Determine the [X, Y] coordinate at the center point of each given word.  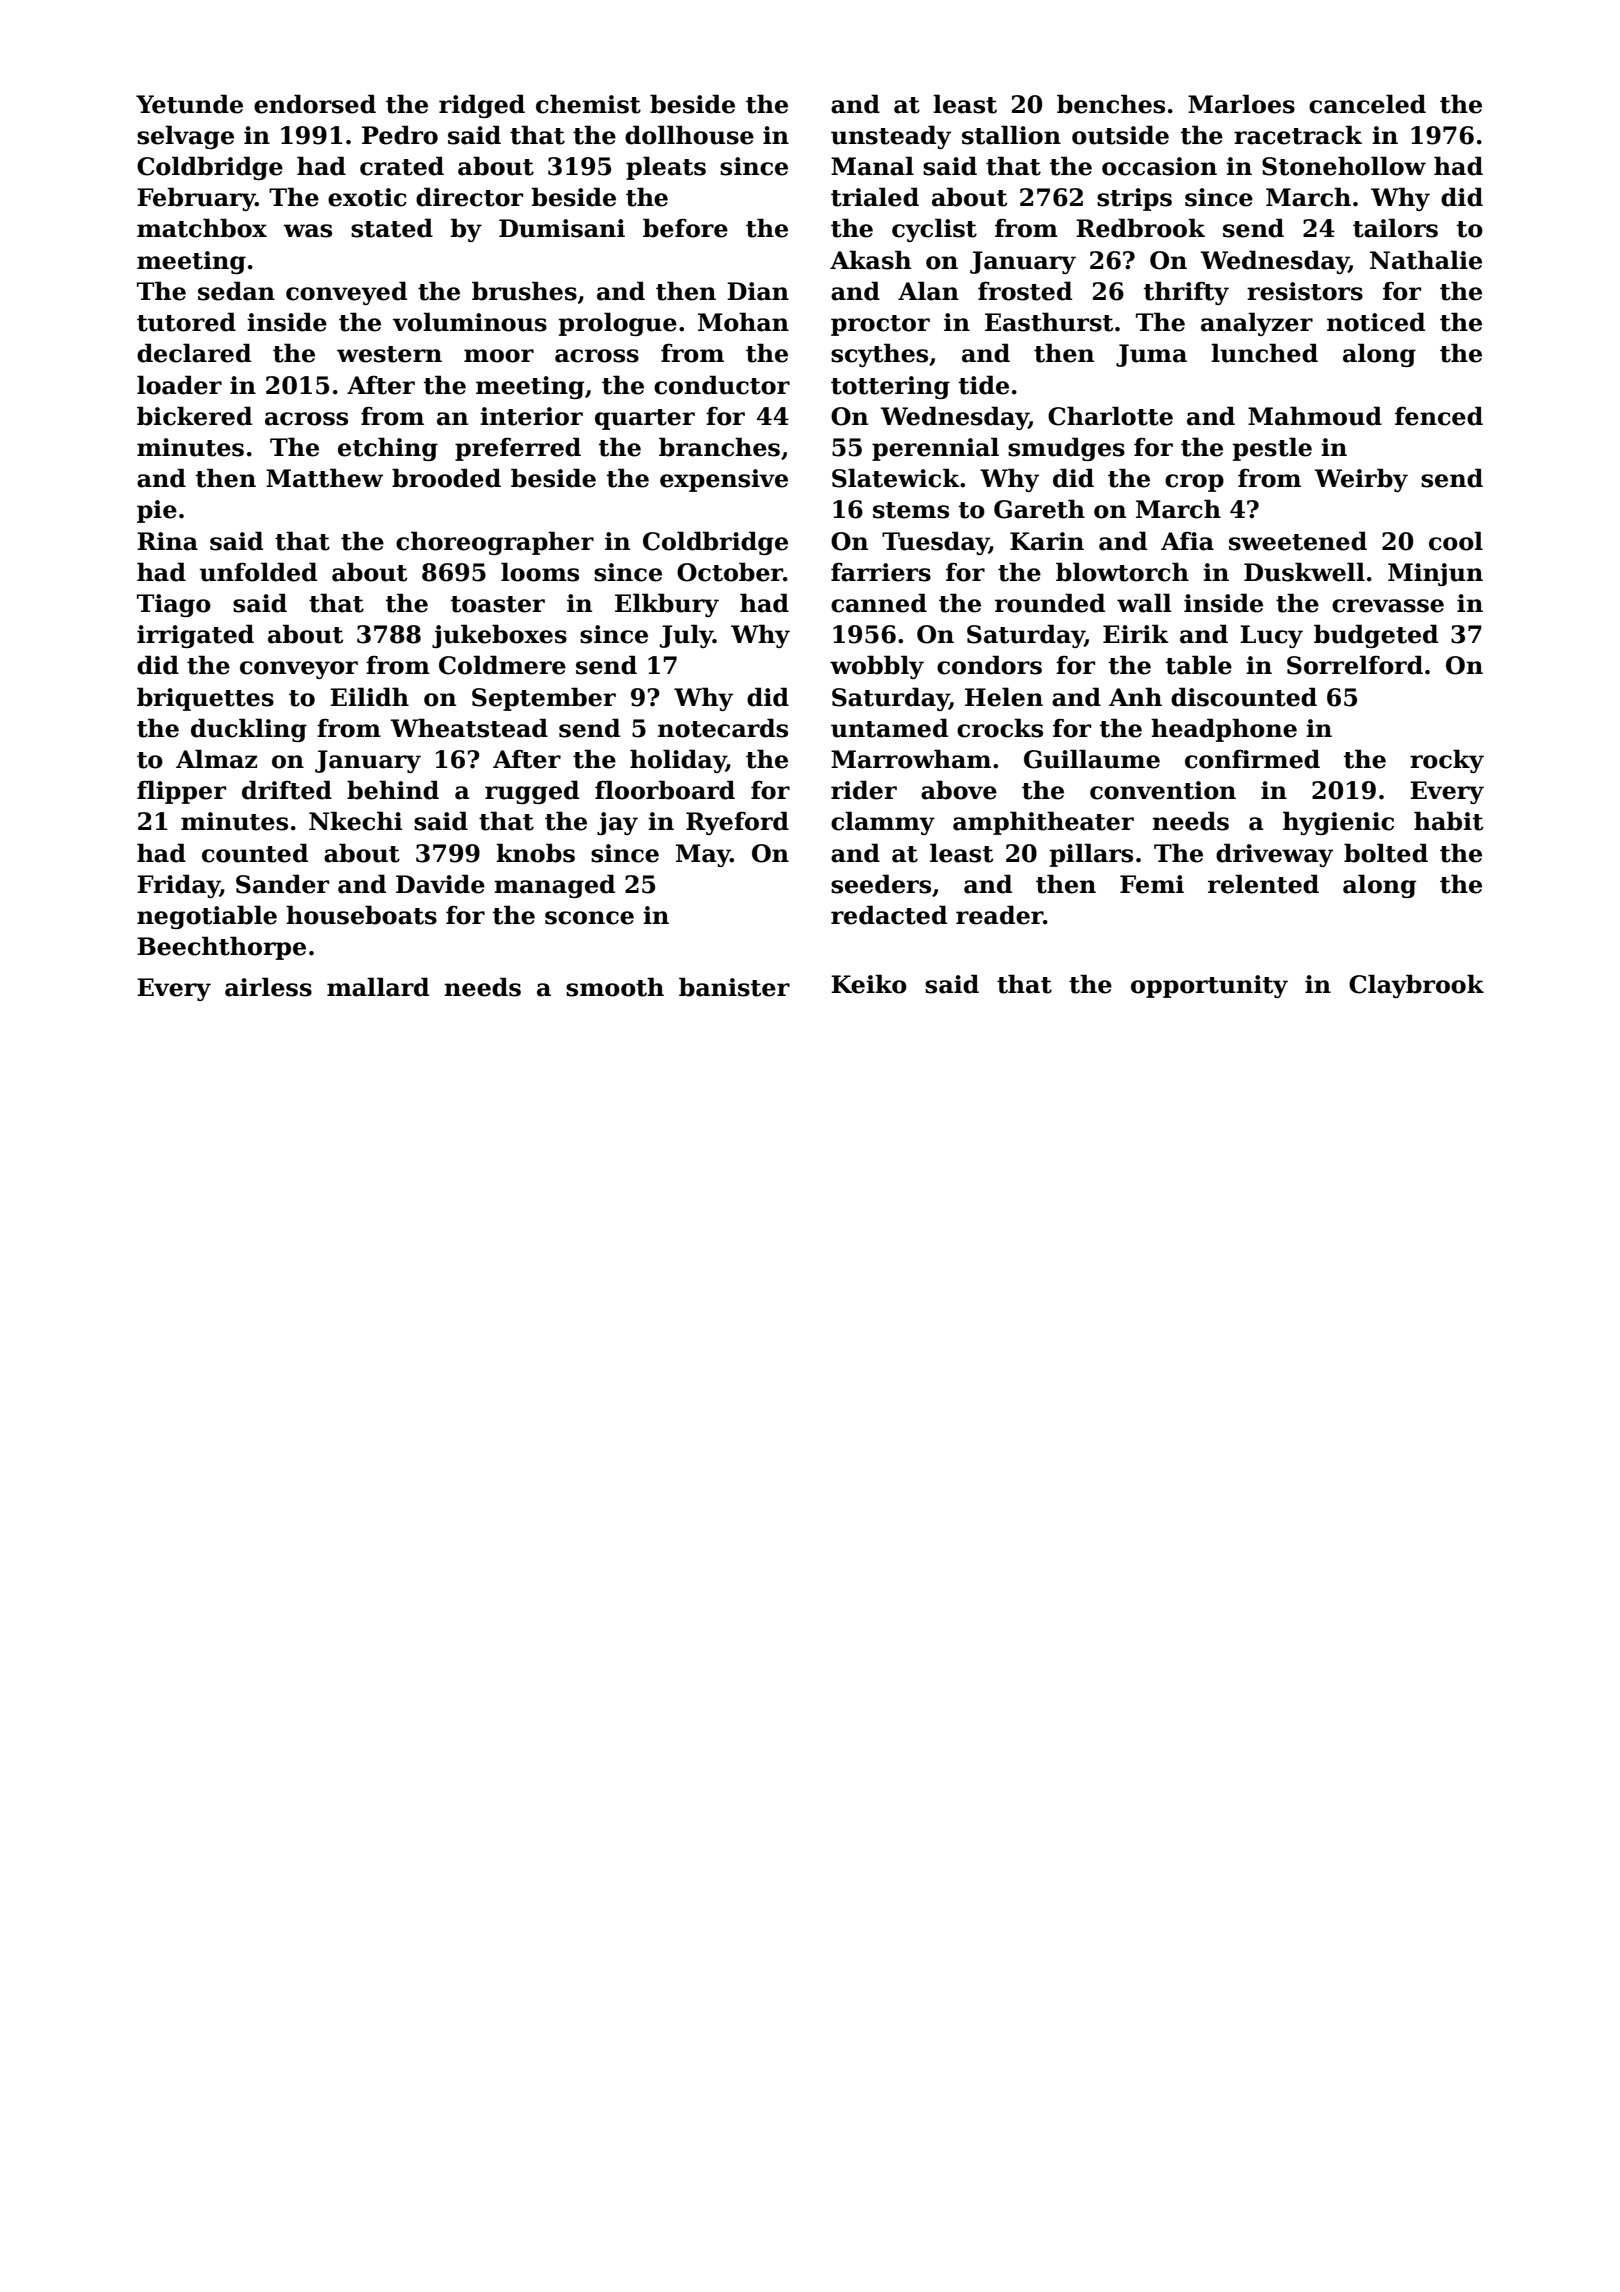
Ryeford [737, 823]
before [685, 228]
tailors [1395, 228]
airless [268, 987]
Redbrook [1140, 228]
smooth [615, 987]
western [389, 354]
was [307, 231]
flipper [181, 792]
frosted [1025, 291]
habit [1448, 821]
